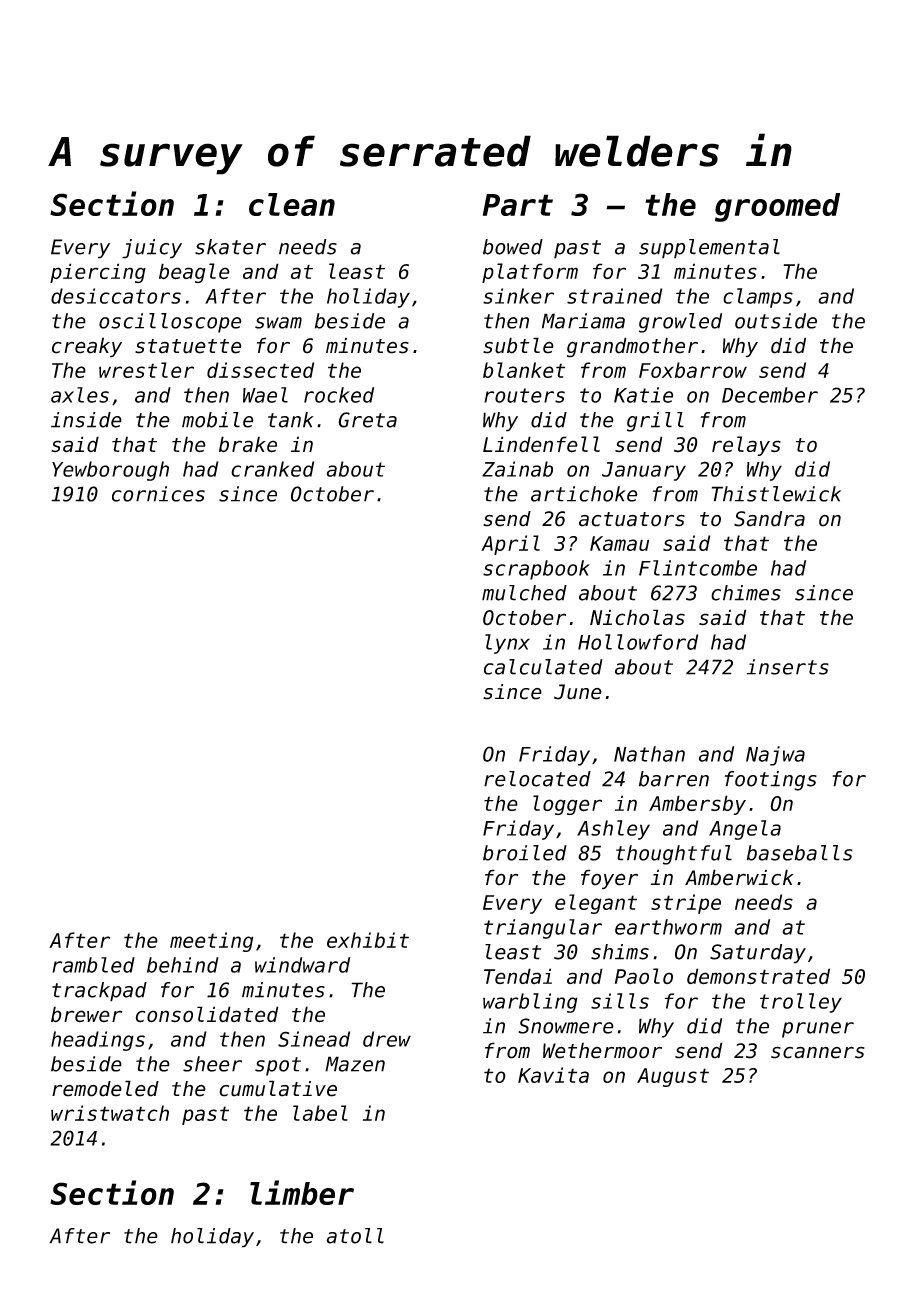 The image size is (924, 1314). What do you see at coordinates (513, 247) in the screenshot?
I see `bowed` at bounding box center [513, 247].
